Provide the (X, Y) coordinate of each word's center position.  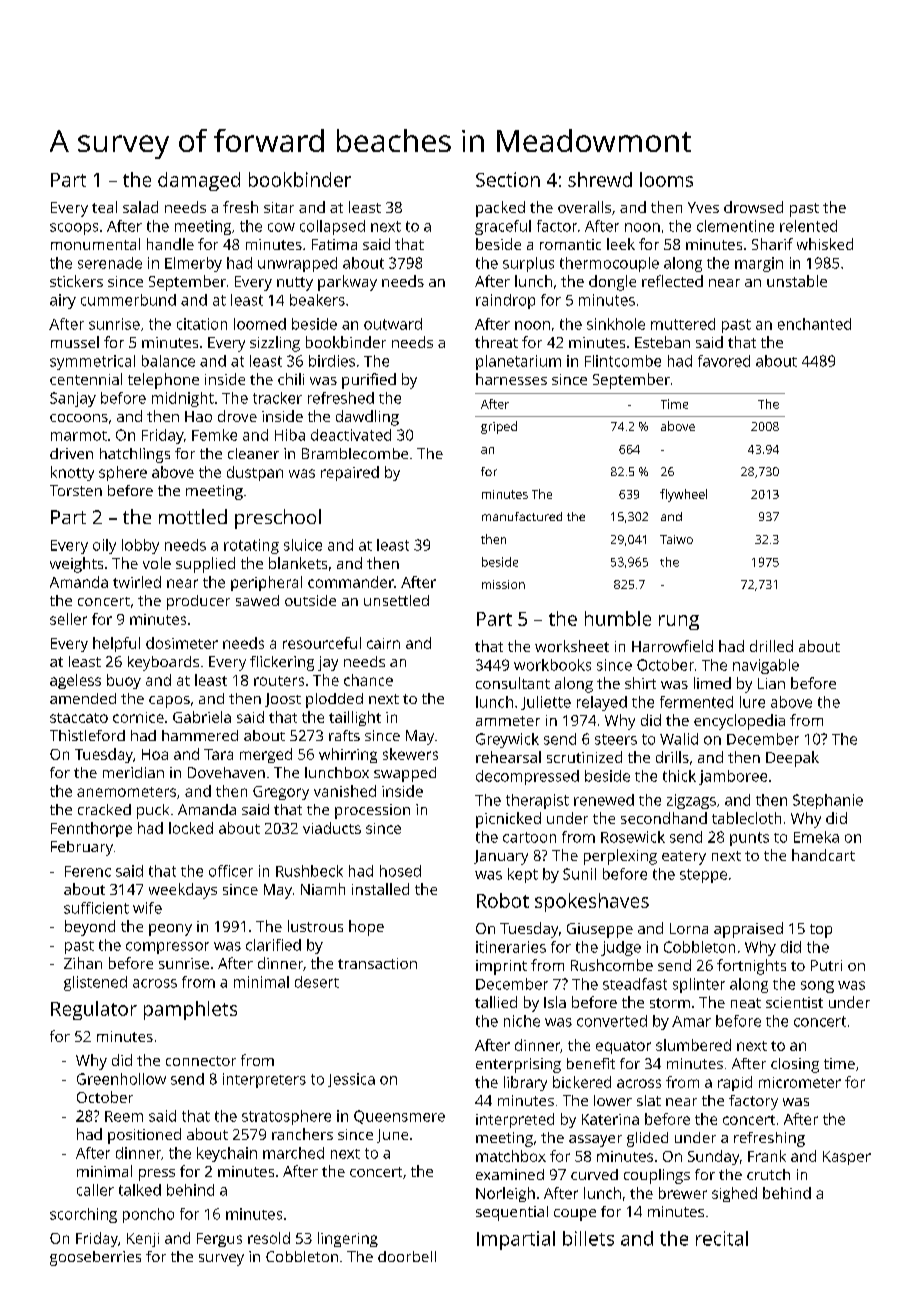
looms (666, 179)
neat (746, 1003)
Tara (218, 754)
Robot (503, 900)
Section (508, 179)
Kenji (143, 1240)
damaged (199, 181)
